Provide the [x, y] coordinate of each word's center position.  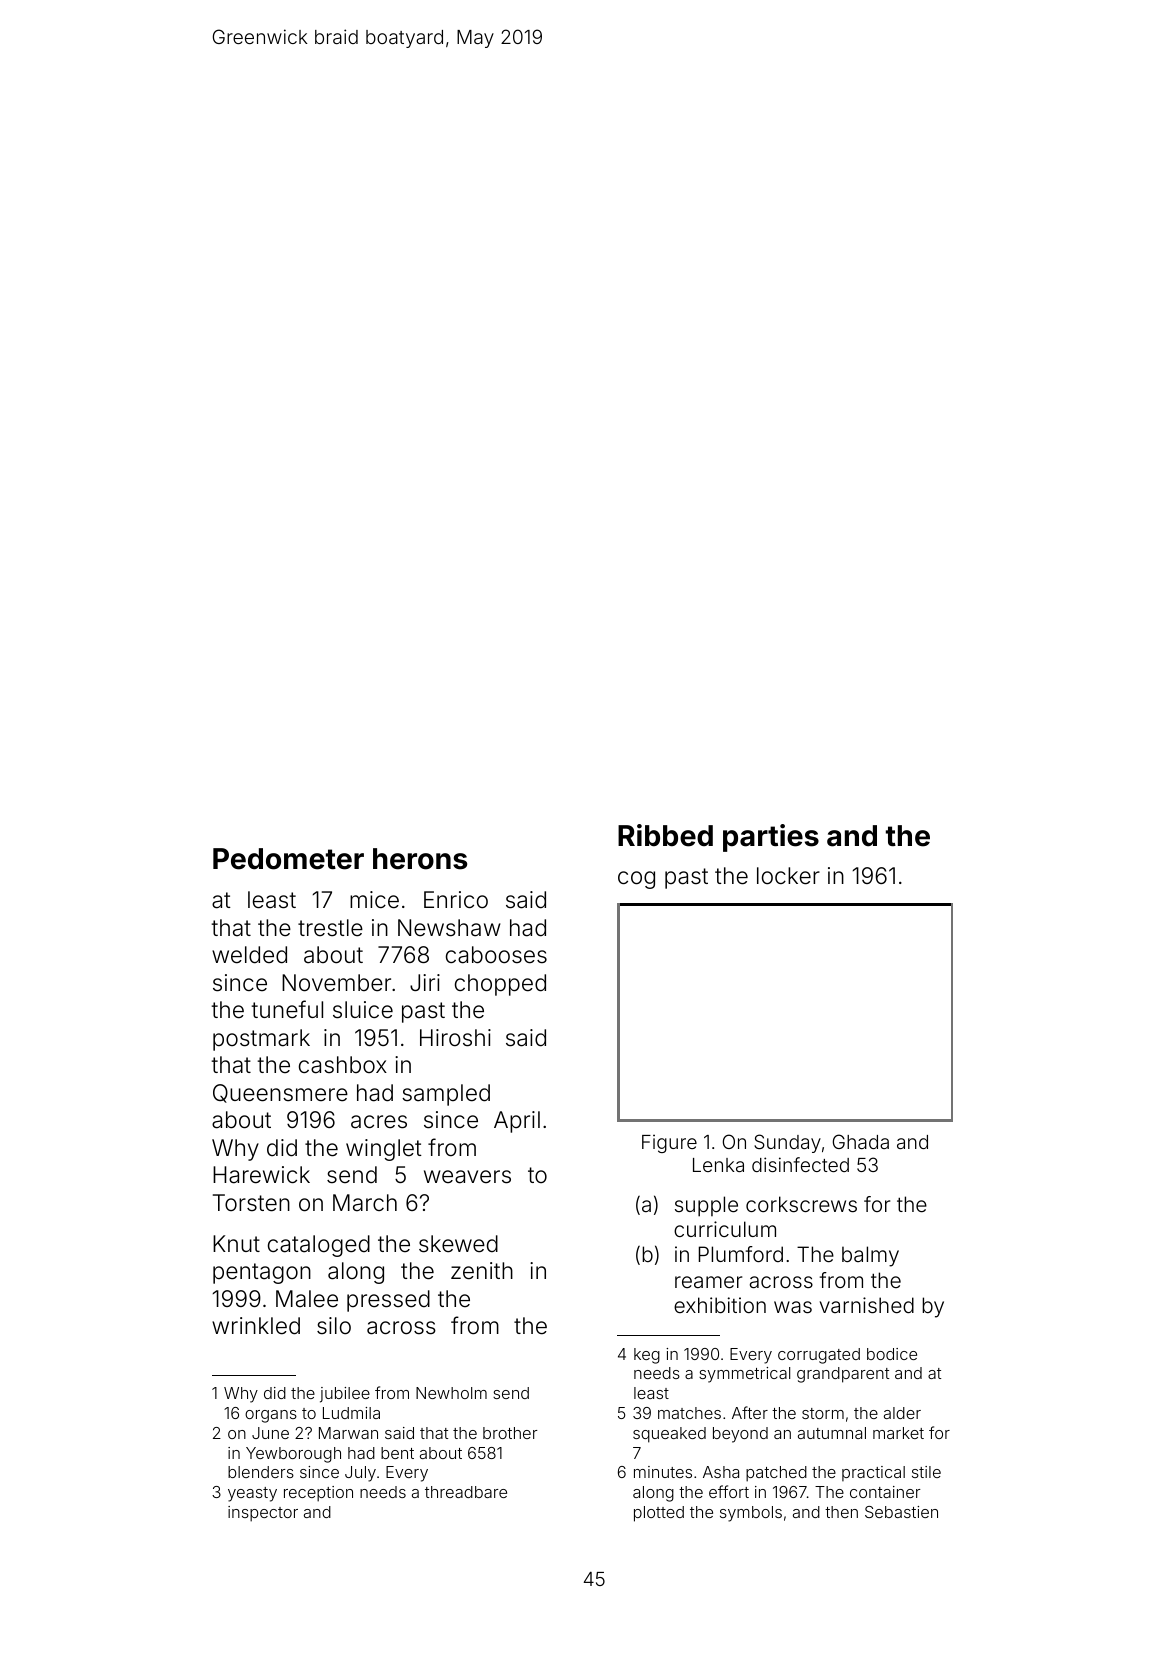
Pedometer [288, 859]
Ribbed [665, 835]
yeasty [252, 1494]
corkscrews [801, 1204]
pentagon [262, 1273]
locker [788, 876]
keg [647, 1356]
